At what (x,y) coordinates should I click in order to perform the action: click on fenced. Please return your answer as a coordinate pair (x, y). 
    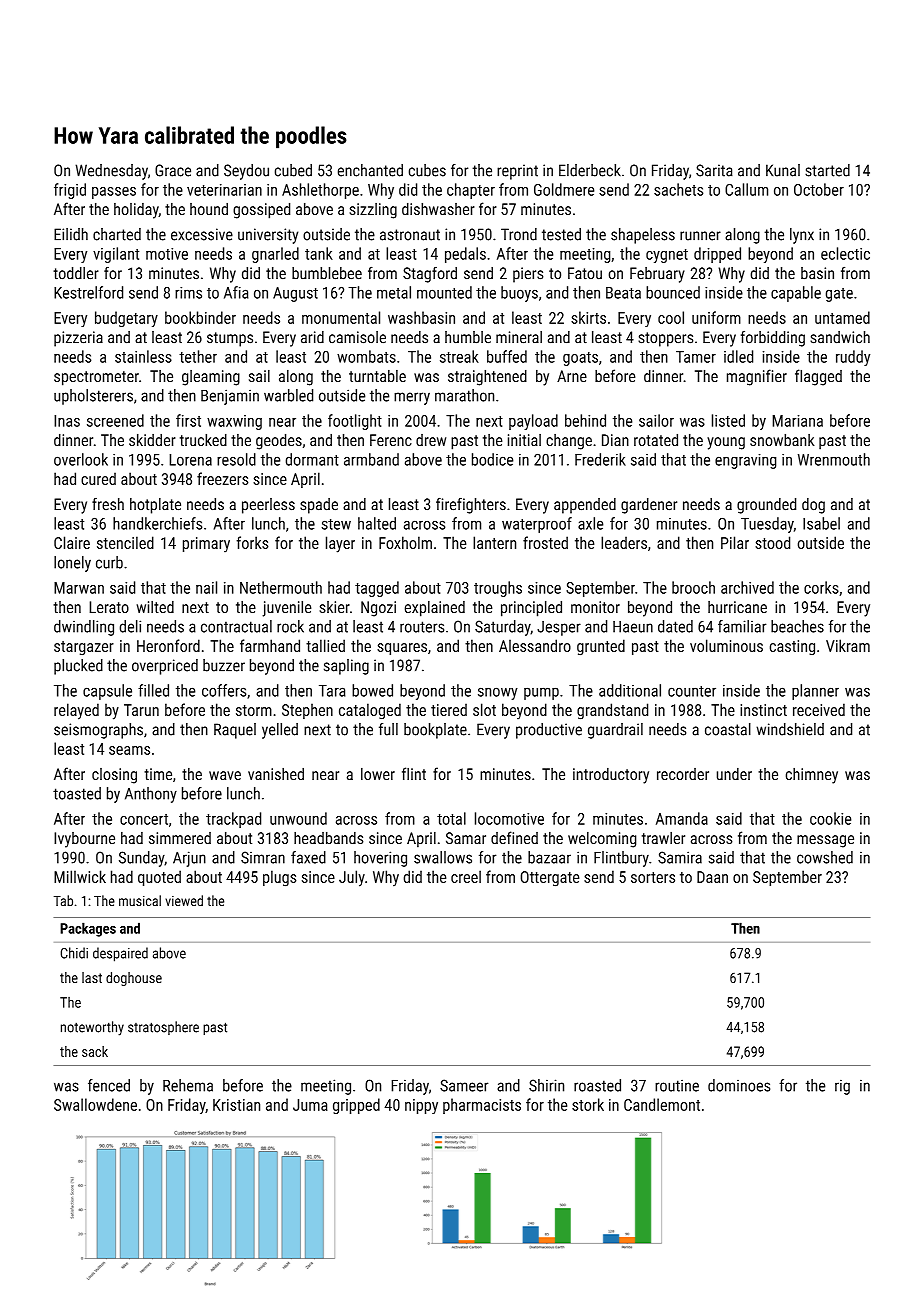
    Looking at the image, I should click on (109, 1085).
